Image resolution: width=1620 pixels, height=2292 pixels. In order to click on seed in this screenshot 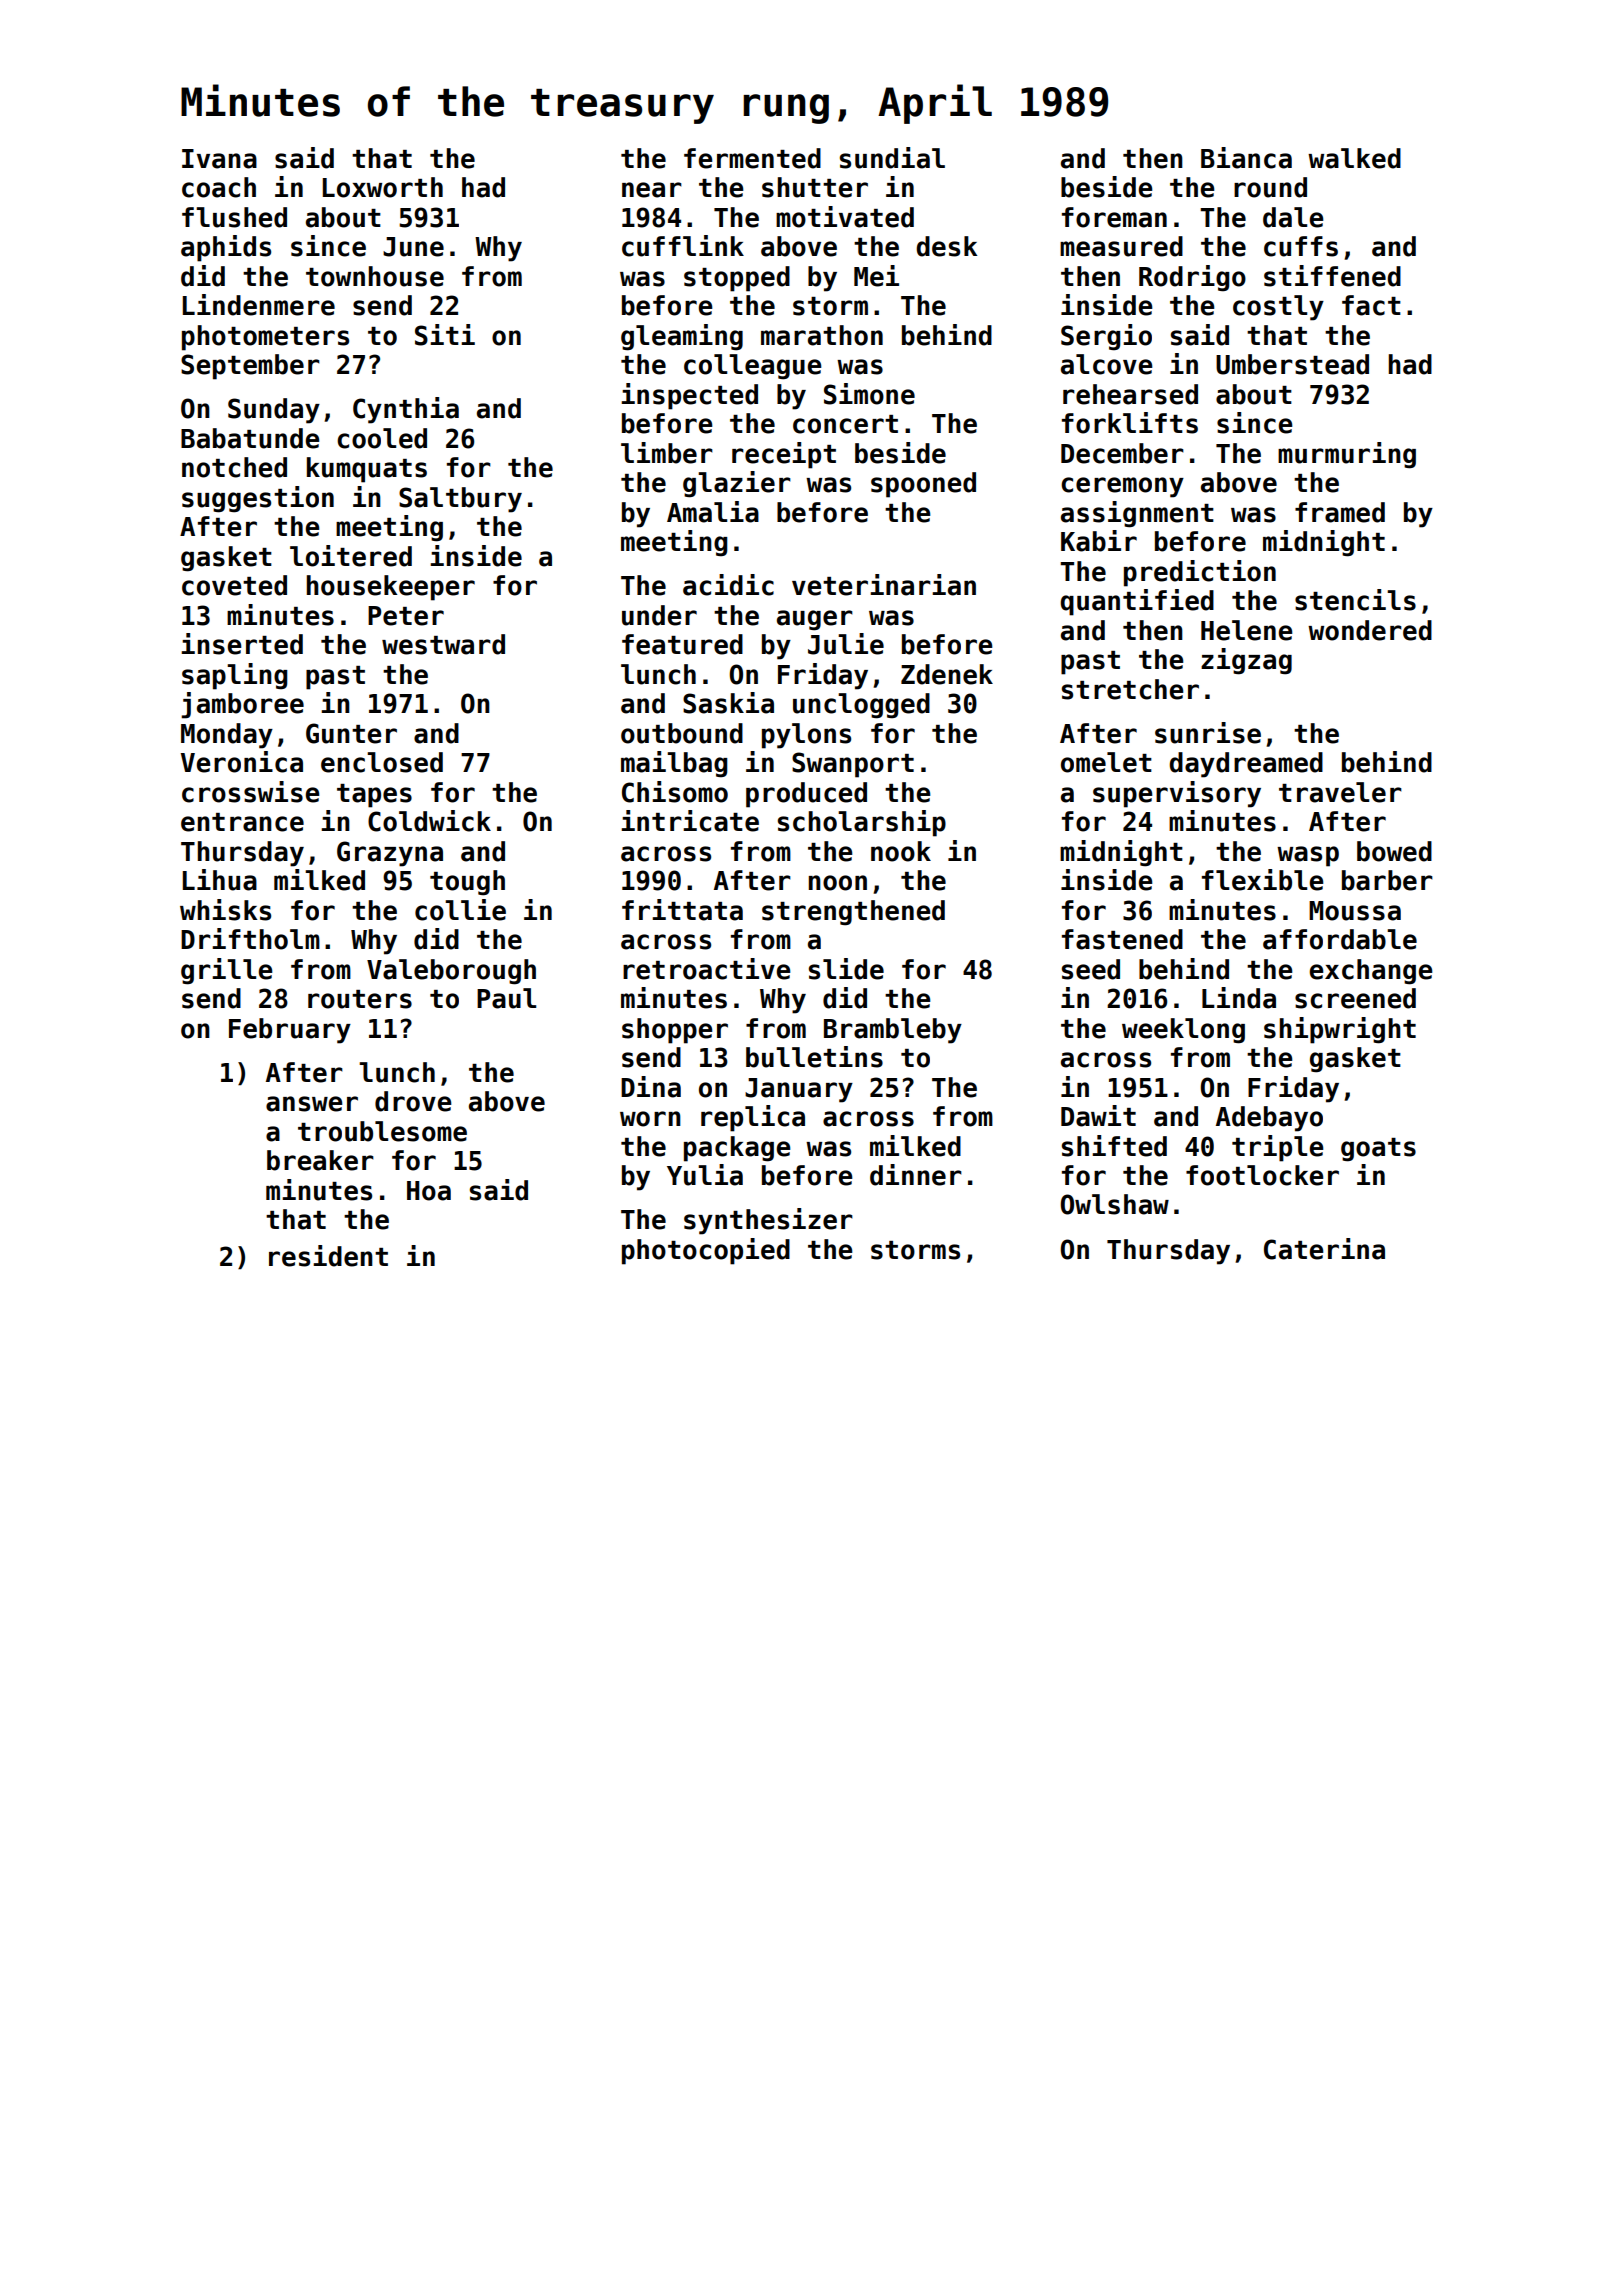, I will do `click(1091, 969)`.
